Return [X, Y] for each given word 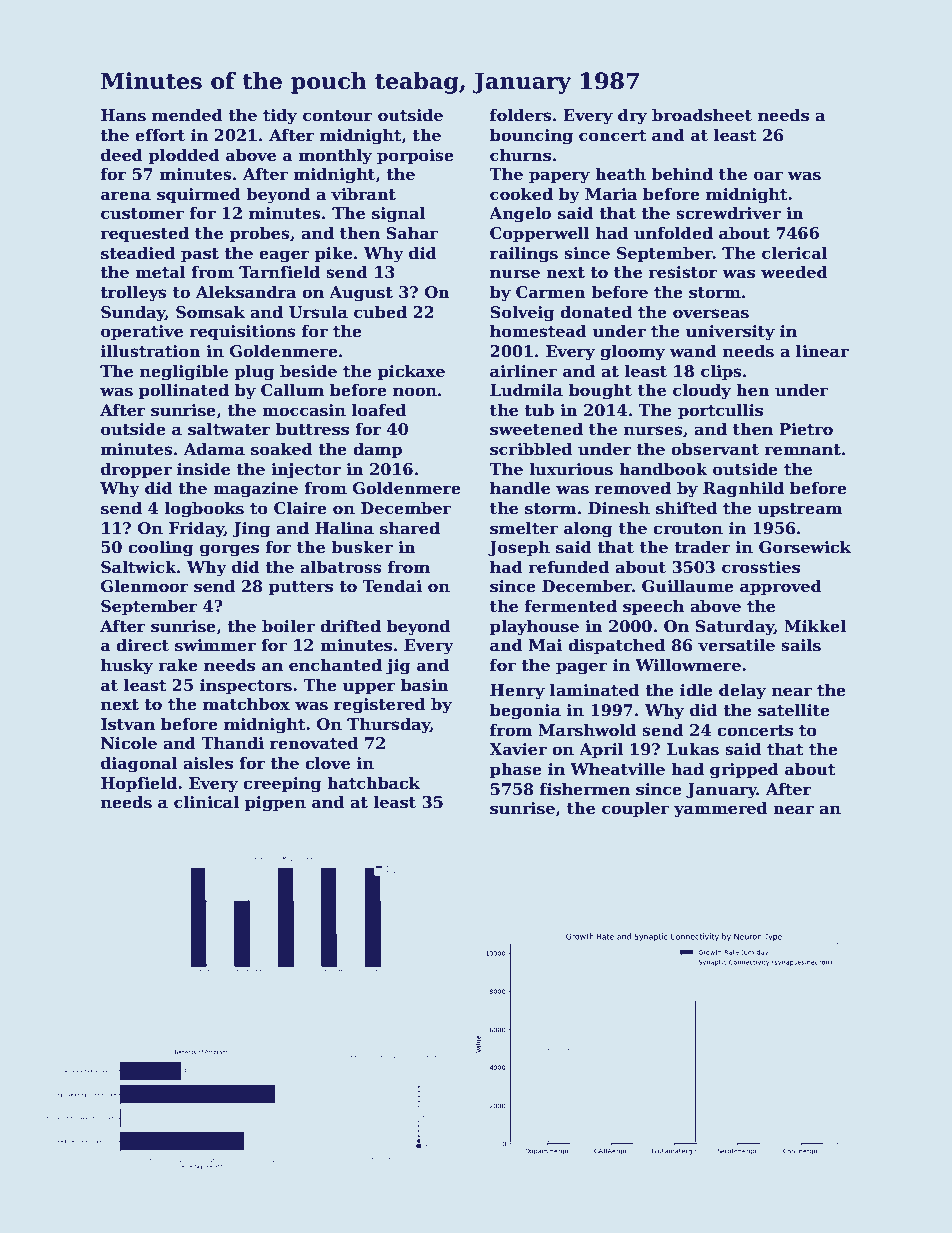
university [730, 333]
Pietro [806, 429]
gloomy [632, 352]
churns [520, 155]
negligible [184, 372]
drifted [350, 626]
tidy [280, 116]
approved [781, 587]
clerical [795, 253]
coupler [635, 809]
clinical [206, 802]
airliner [523, 371]
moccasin [304, 410]
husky [127, 666]
